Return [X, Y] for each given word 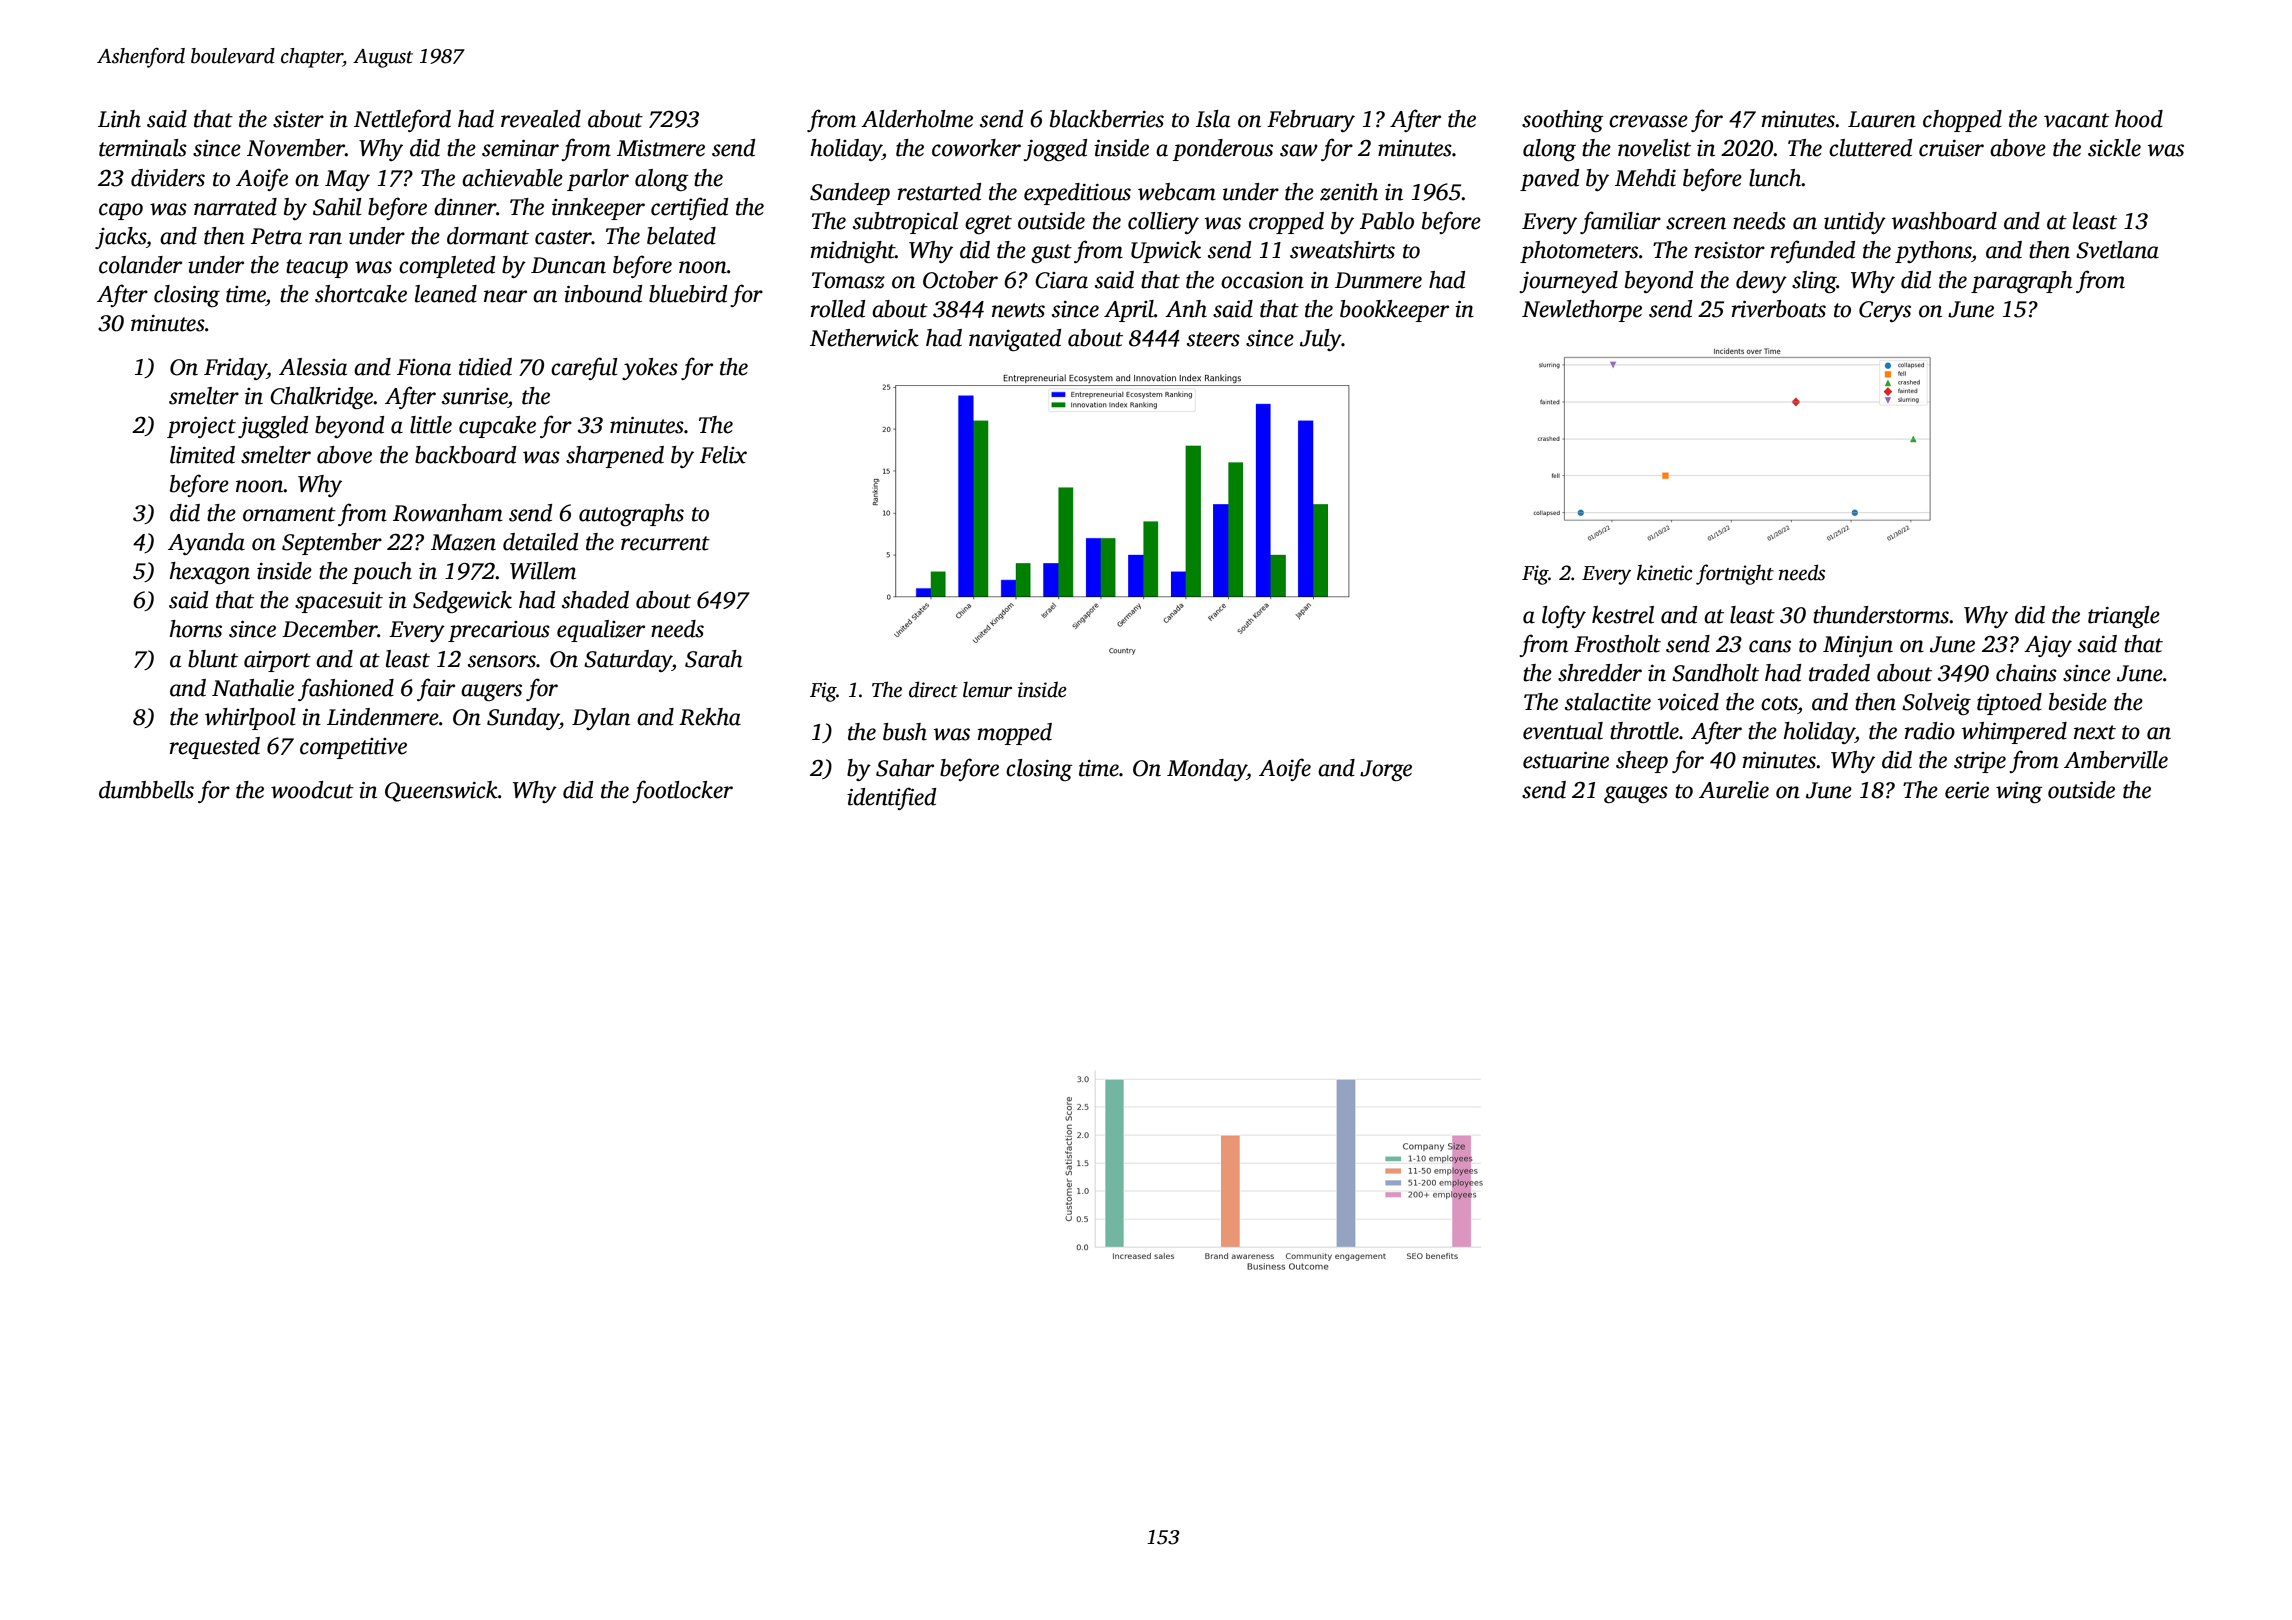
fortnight [1735, 574]
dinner [465, 207]
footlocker [682, 791]
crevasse [1648, 121]
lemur [987, 690]
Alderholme [917, 119]
